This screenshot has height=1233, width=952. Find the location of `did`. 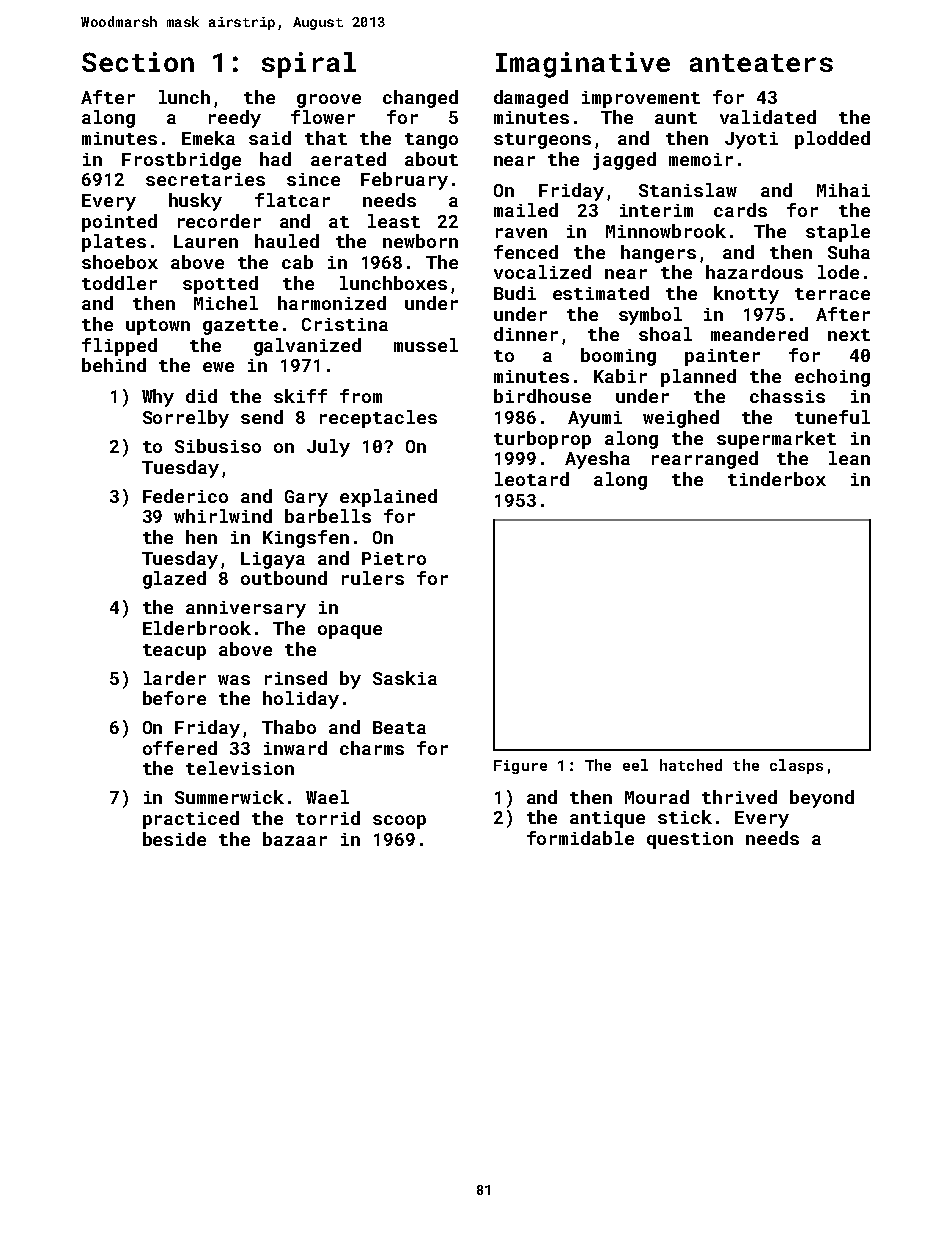

did is located at coordinates (201, 396).
